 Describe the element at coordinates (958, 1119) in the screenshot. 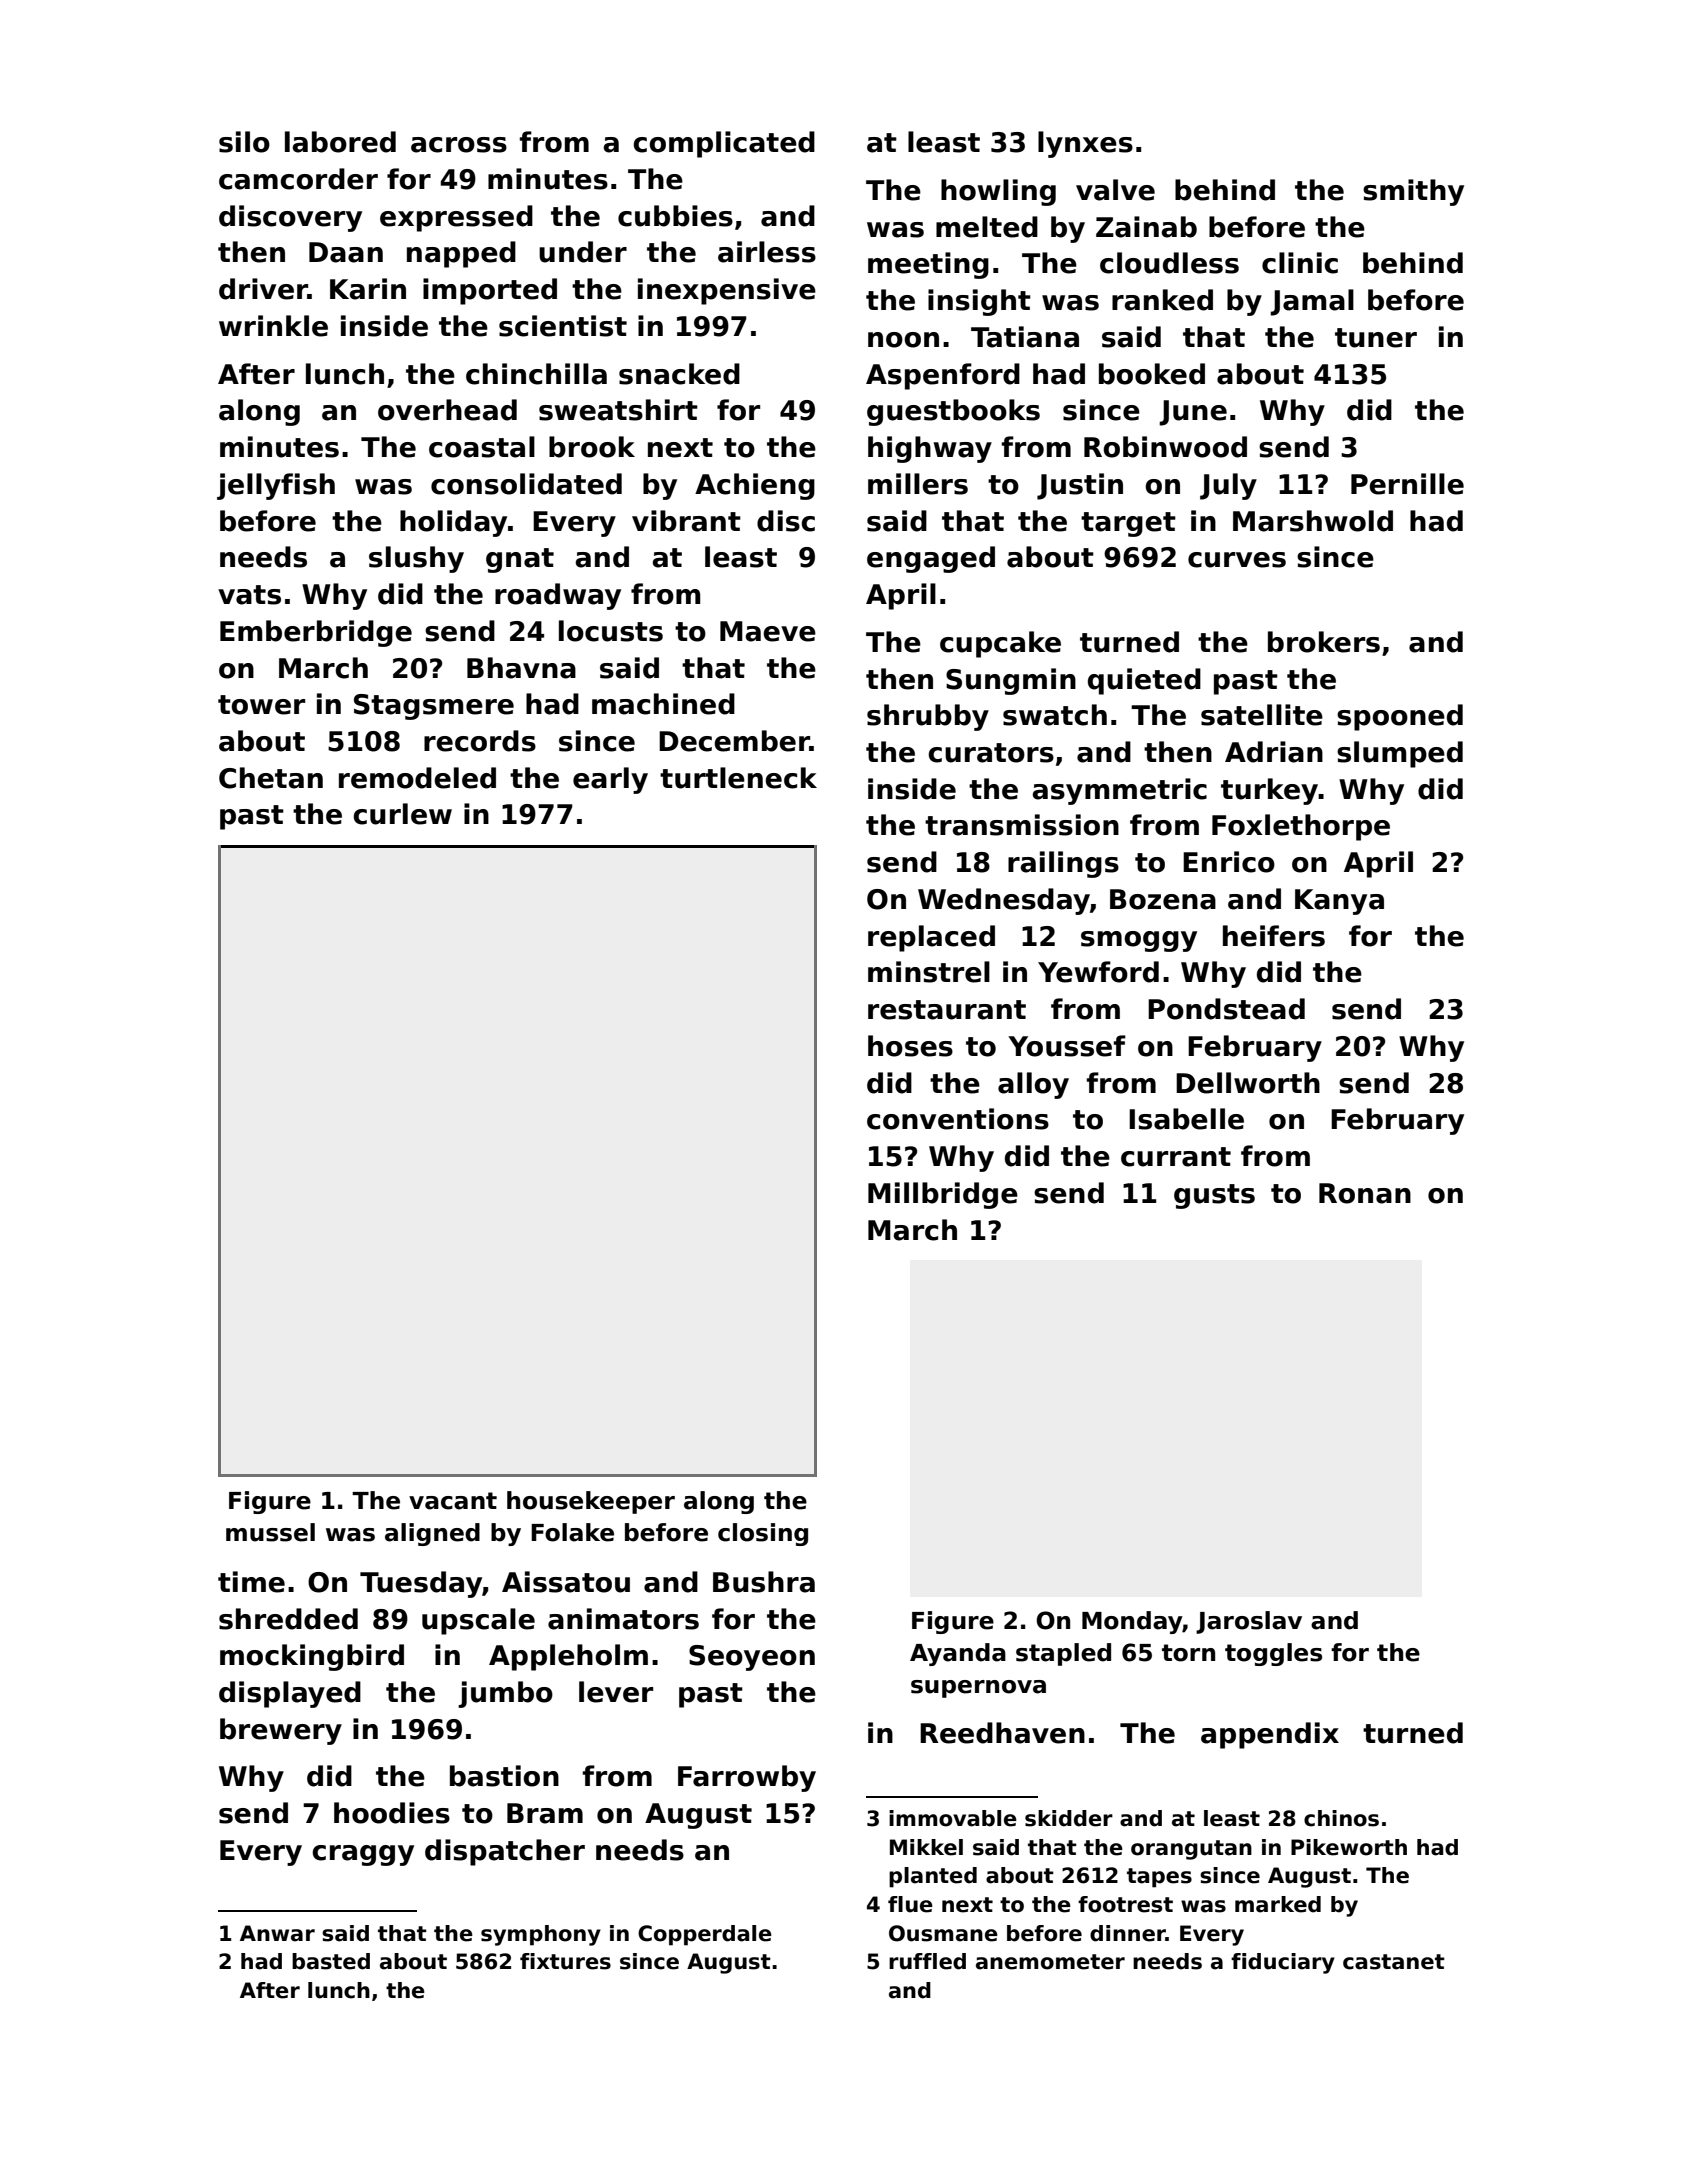

I see `conventions` at that location.
